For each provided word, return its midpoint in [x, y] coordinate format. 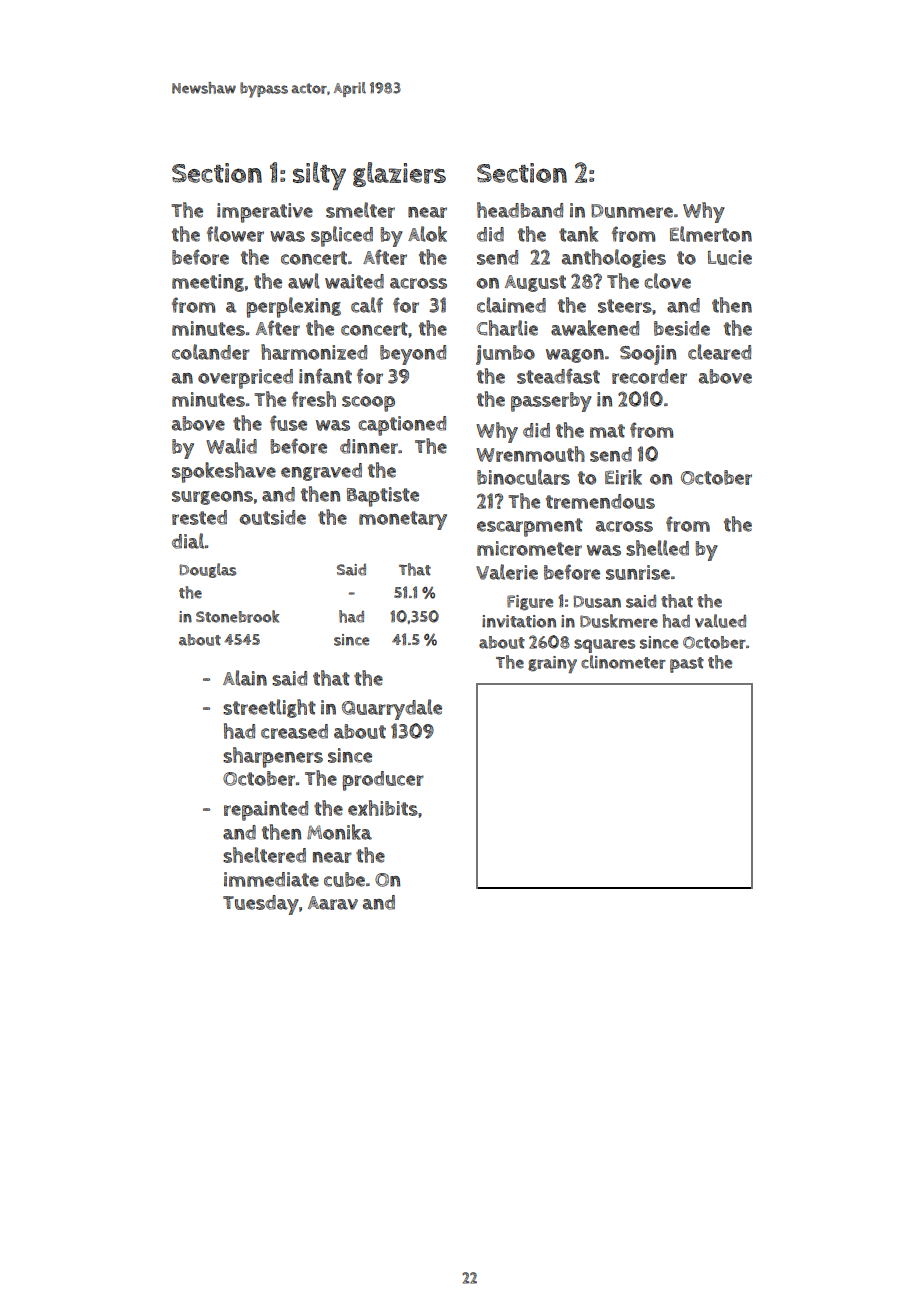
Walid [231, 446]
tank [578, 234]
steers [625, 306]
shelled [657, 548]
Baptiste [383, 497]
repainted [266, 811]
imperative [265, 213]
